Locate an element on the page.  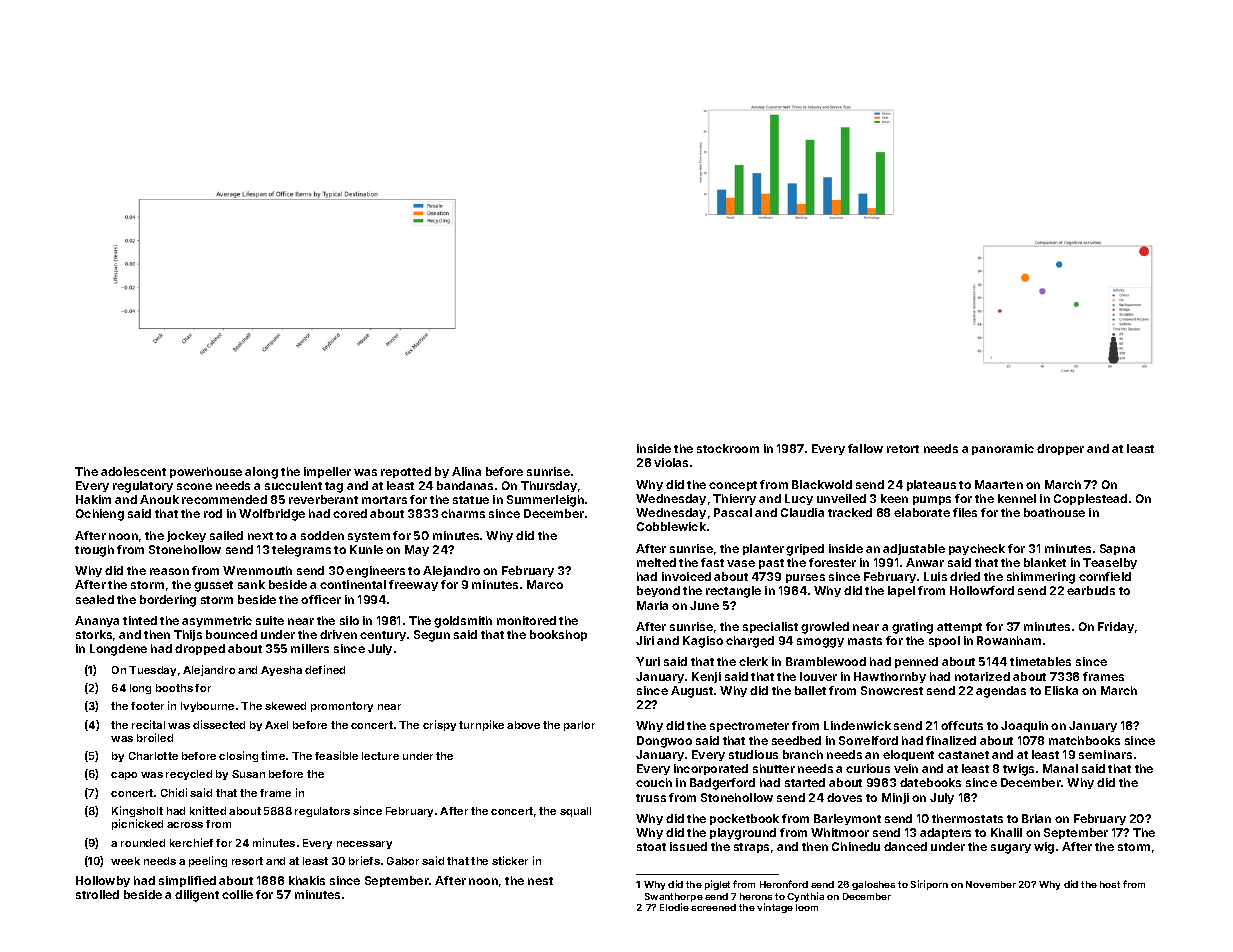
stoat is located at coordinates (651, 847).
